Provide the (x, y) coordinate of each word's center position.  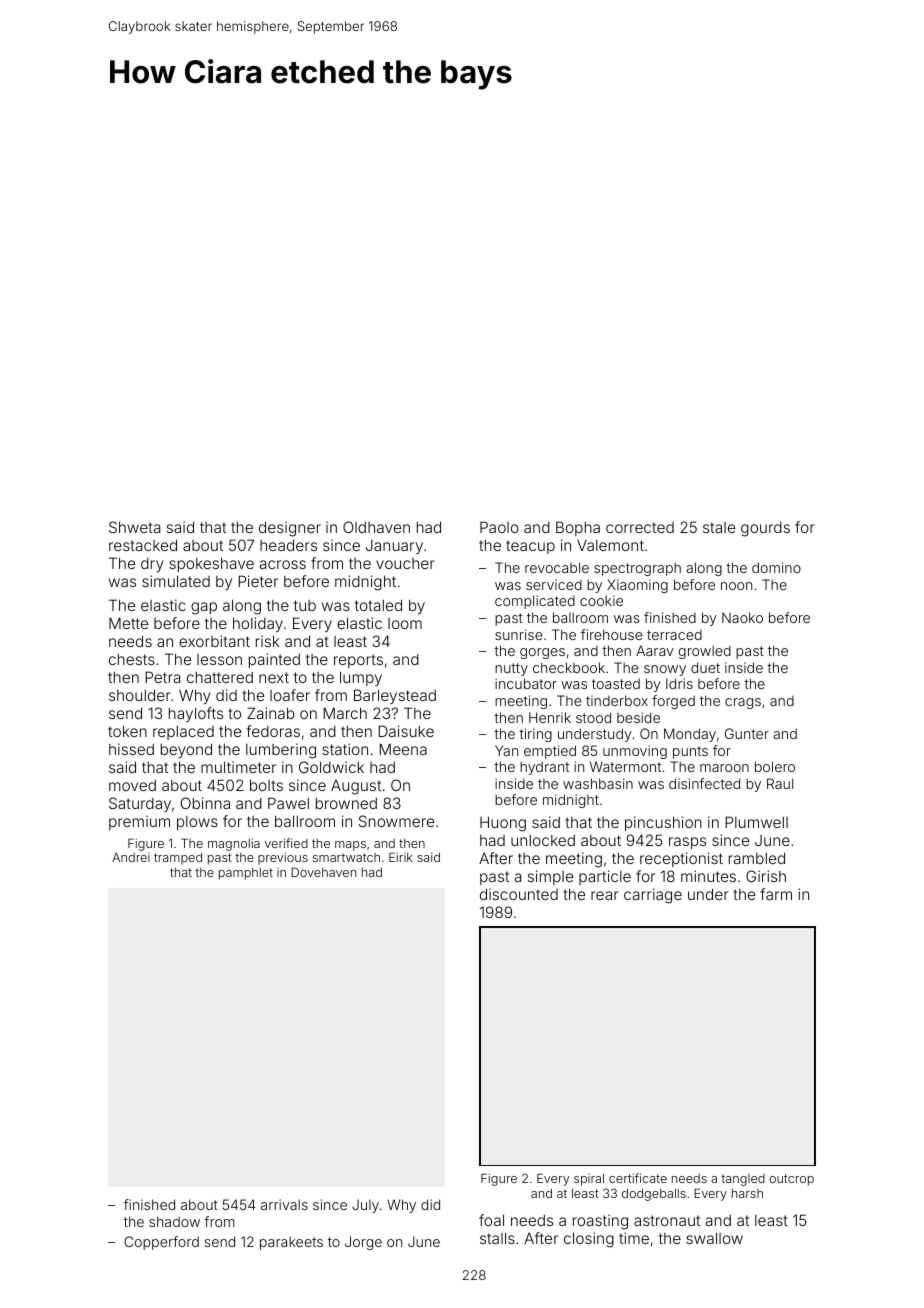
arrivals (284, 1204)
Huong (503, 824)
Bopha (578, 528)
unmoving (635, 752)
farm (776, 894)
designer (290, 529)
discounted (519, 894)
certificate (638, 1178)
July (365, 1206)
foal (491, 1220)
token (127, 731)
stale (719, 527)
